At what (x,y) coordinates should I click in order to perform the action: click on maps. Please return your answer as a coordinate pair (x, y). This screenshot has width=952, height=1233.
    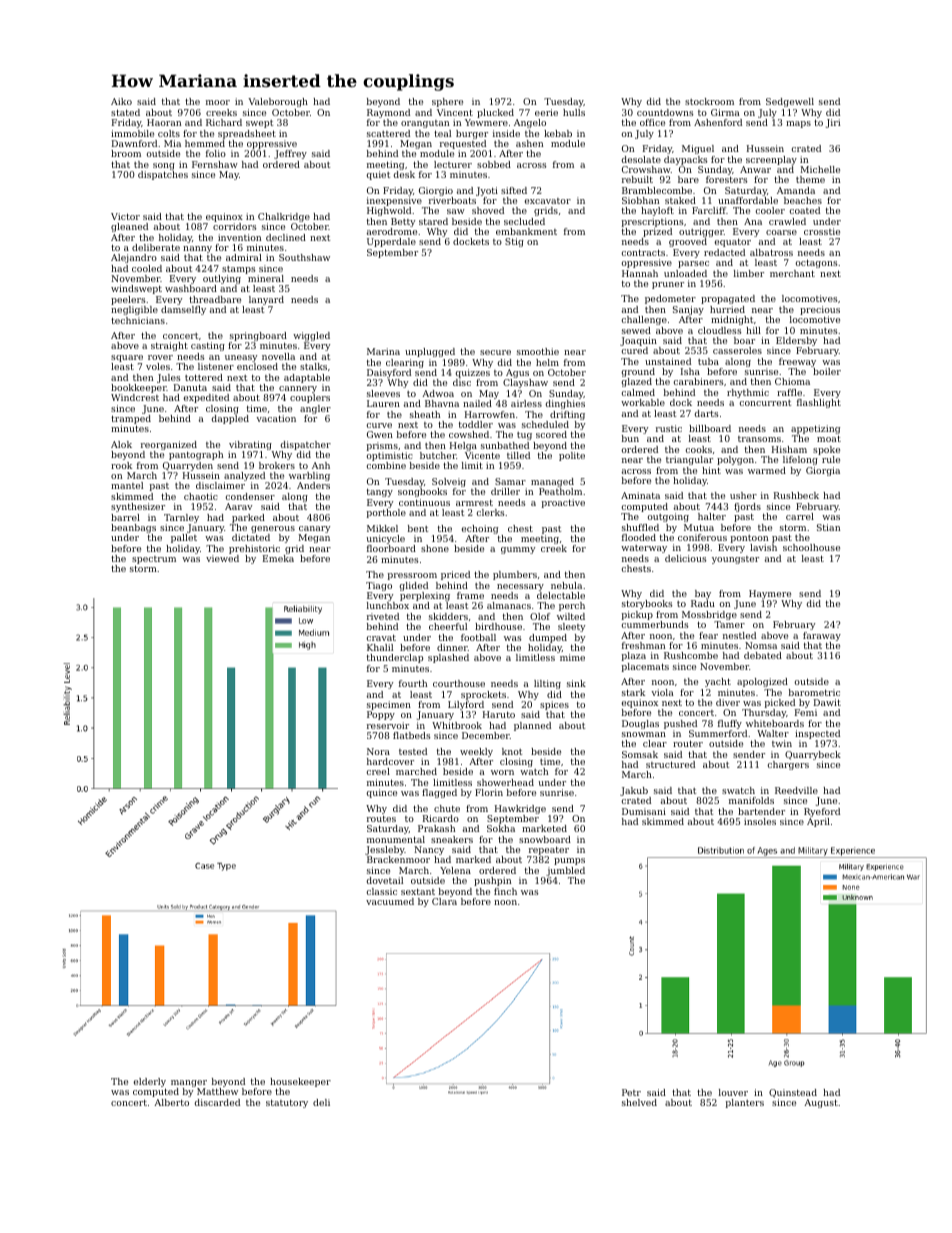
    Looking at the image, I should click on (798, 124).
